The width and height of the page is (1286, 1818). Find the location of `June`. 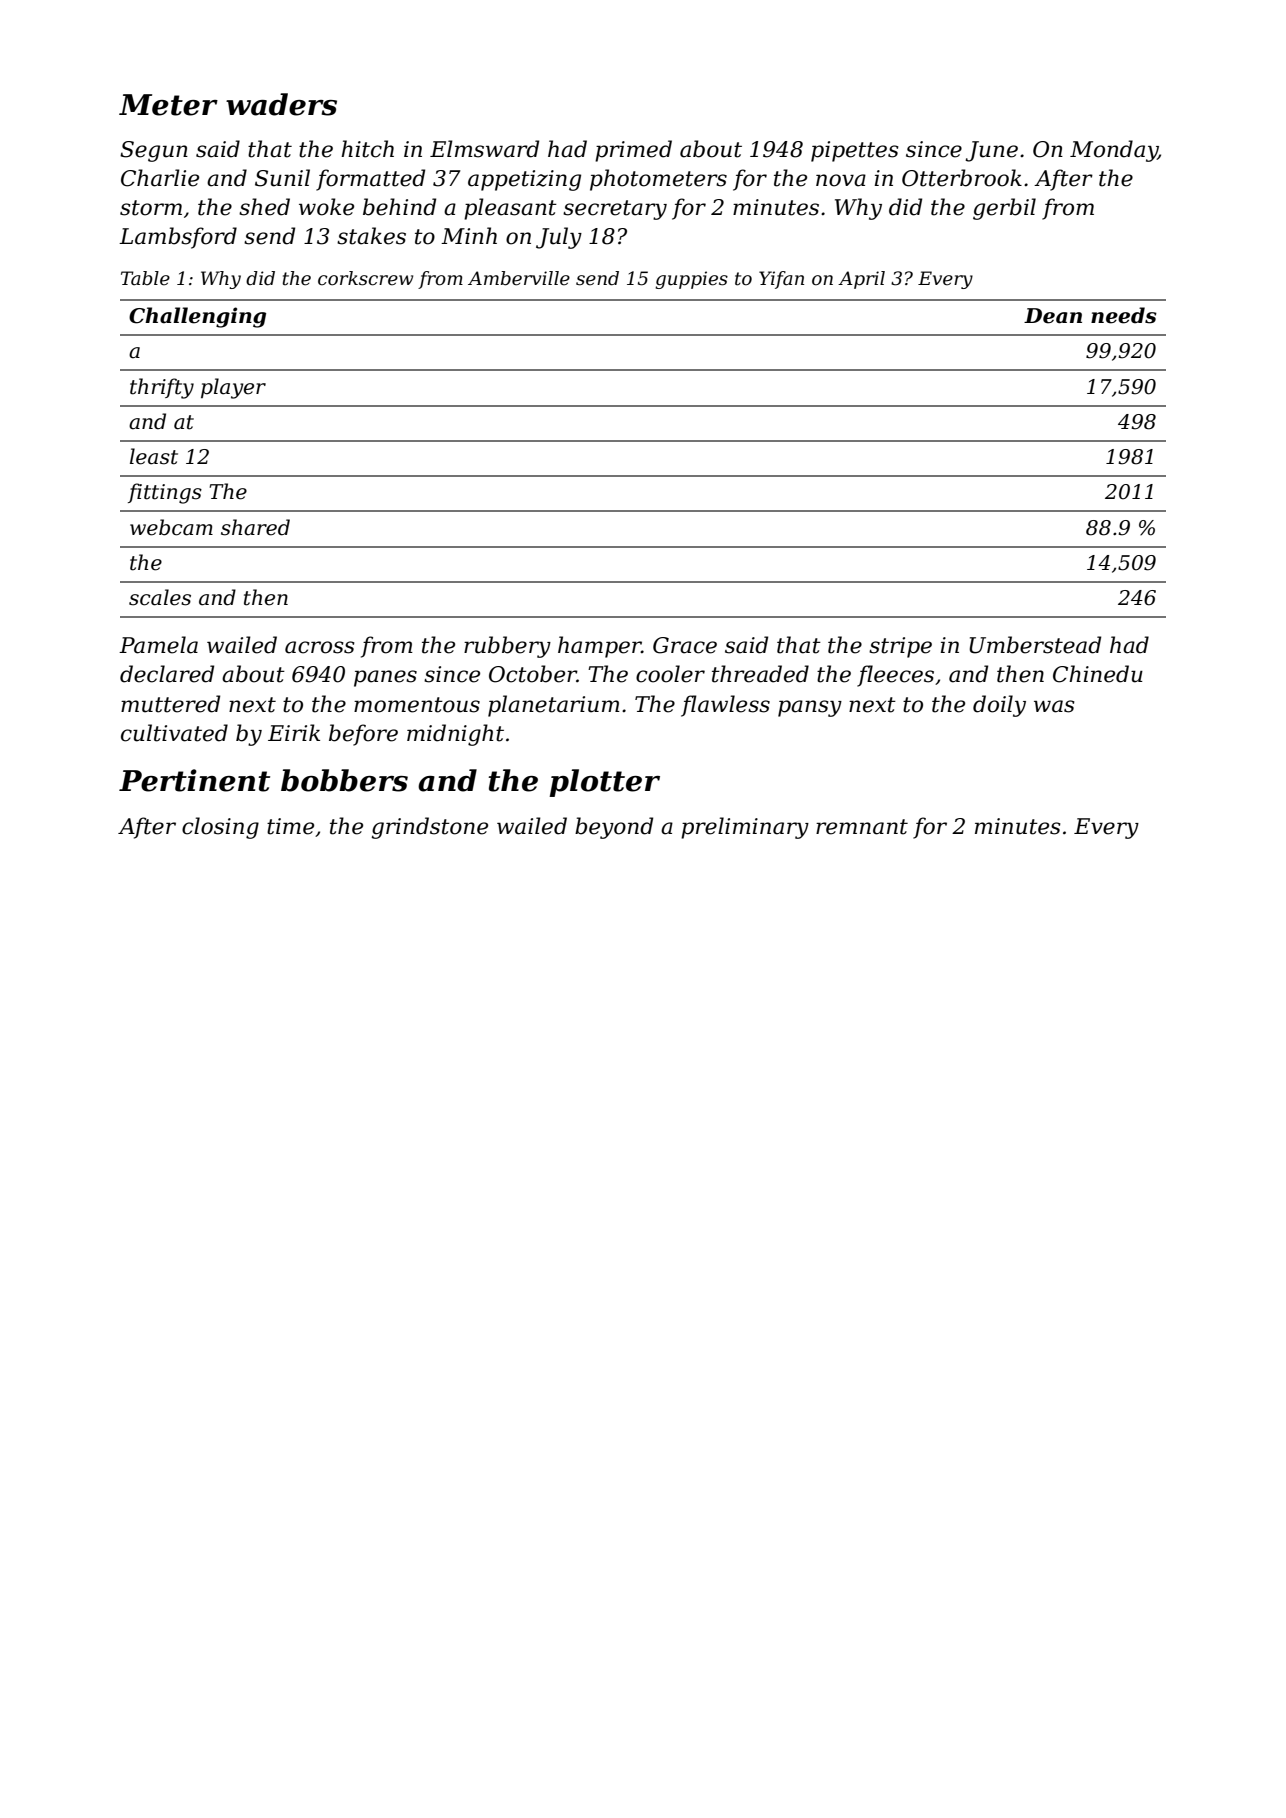

June is located at coordinates (991, 151).
